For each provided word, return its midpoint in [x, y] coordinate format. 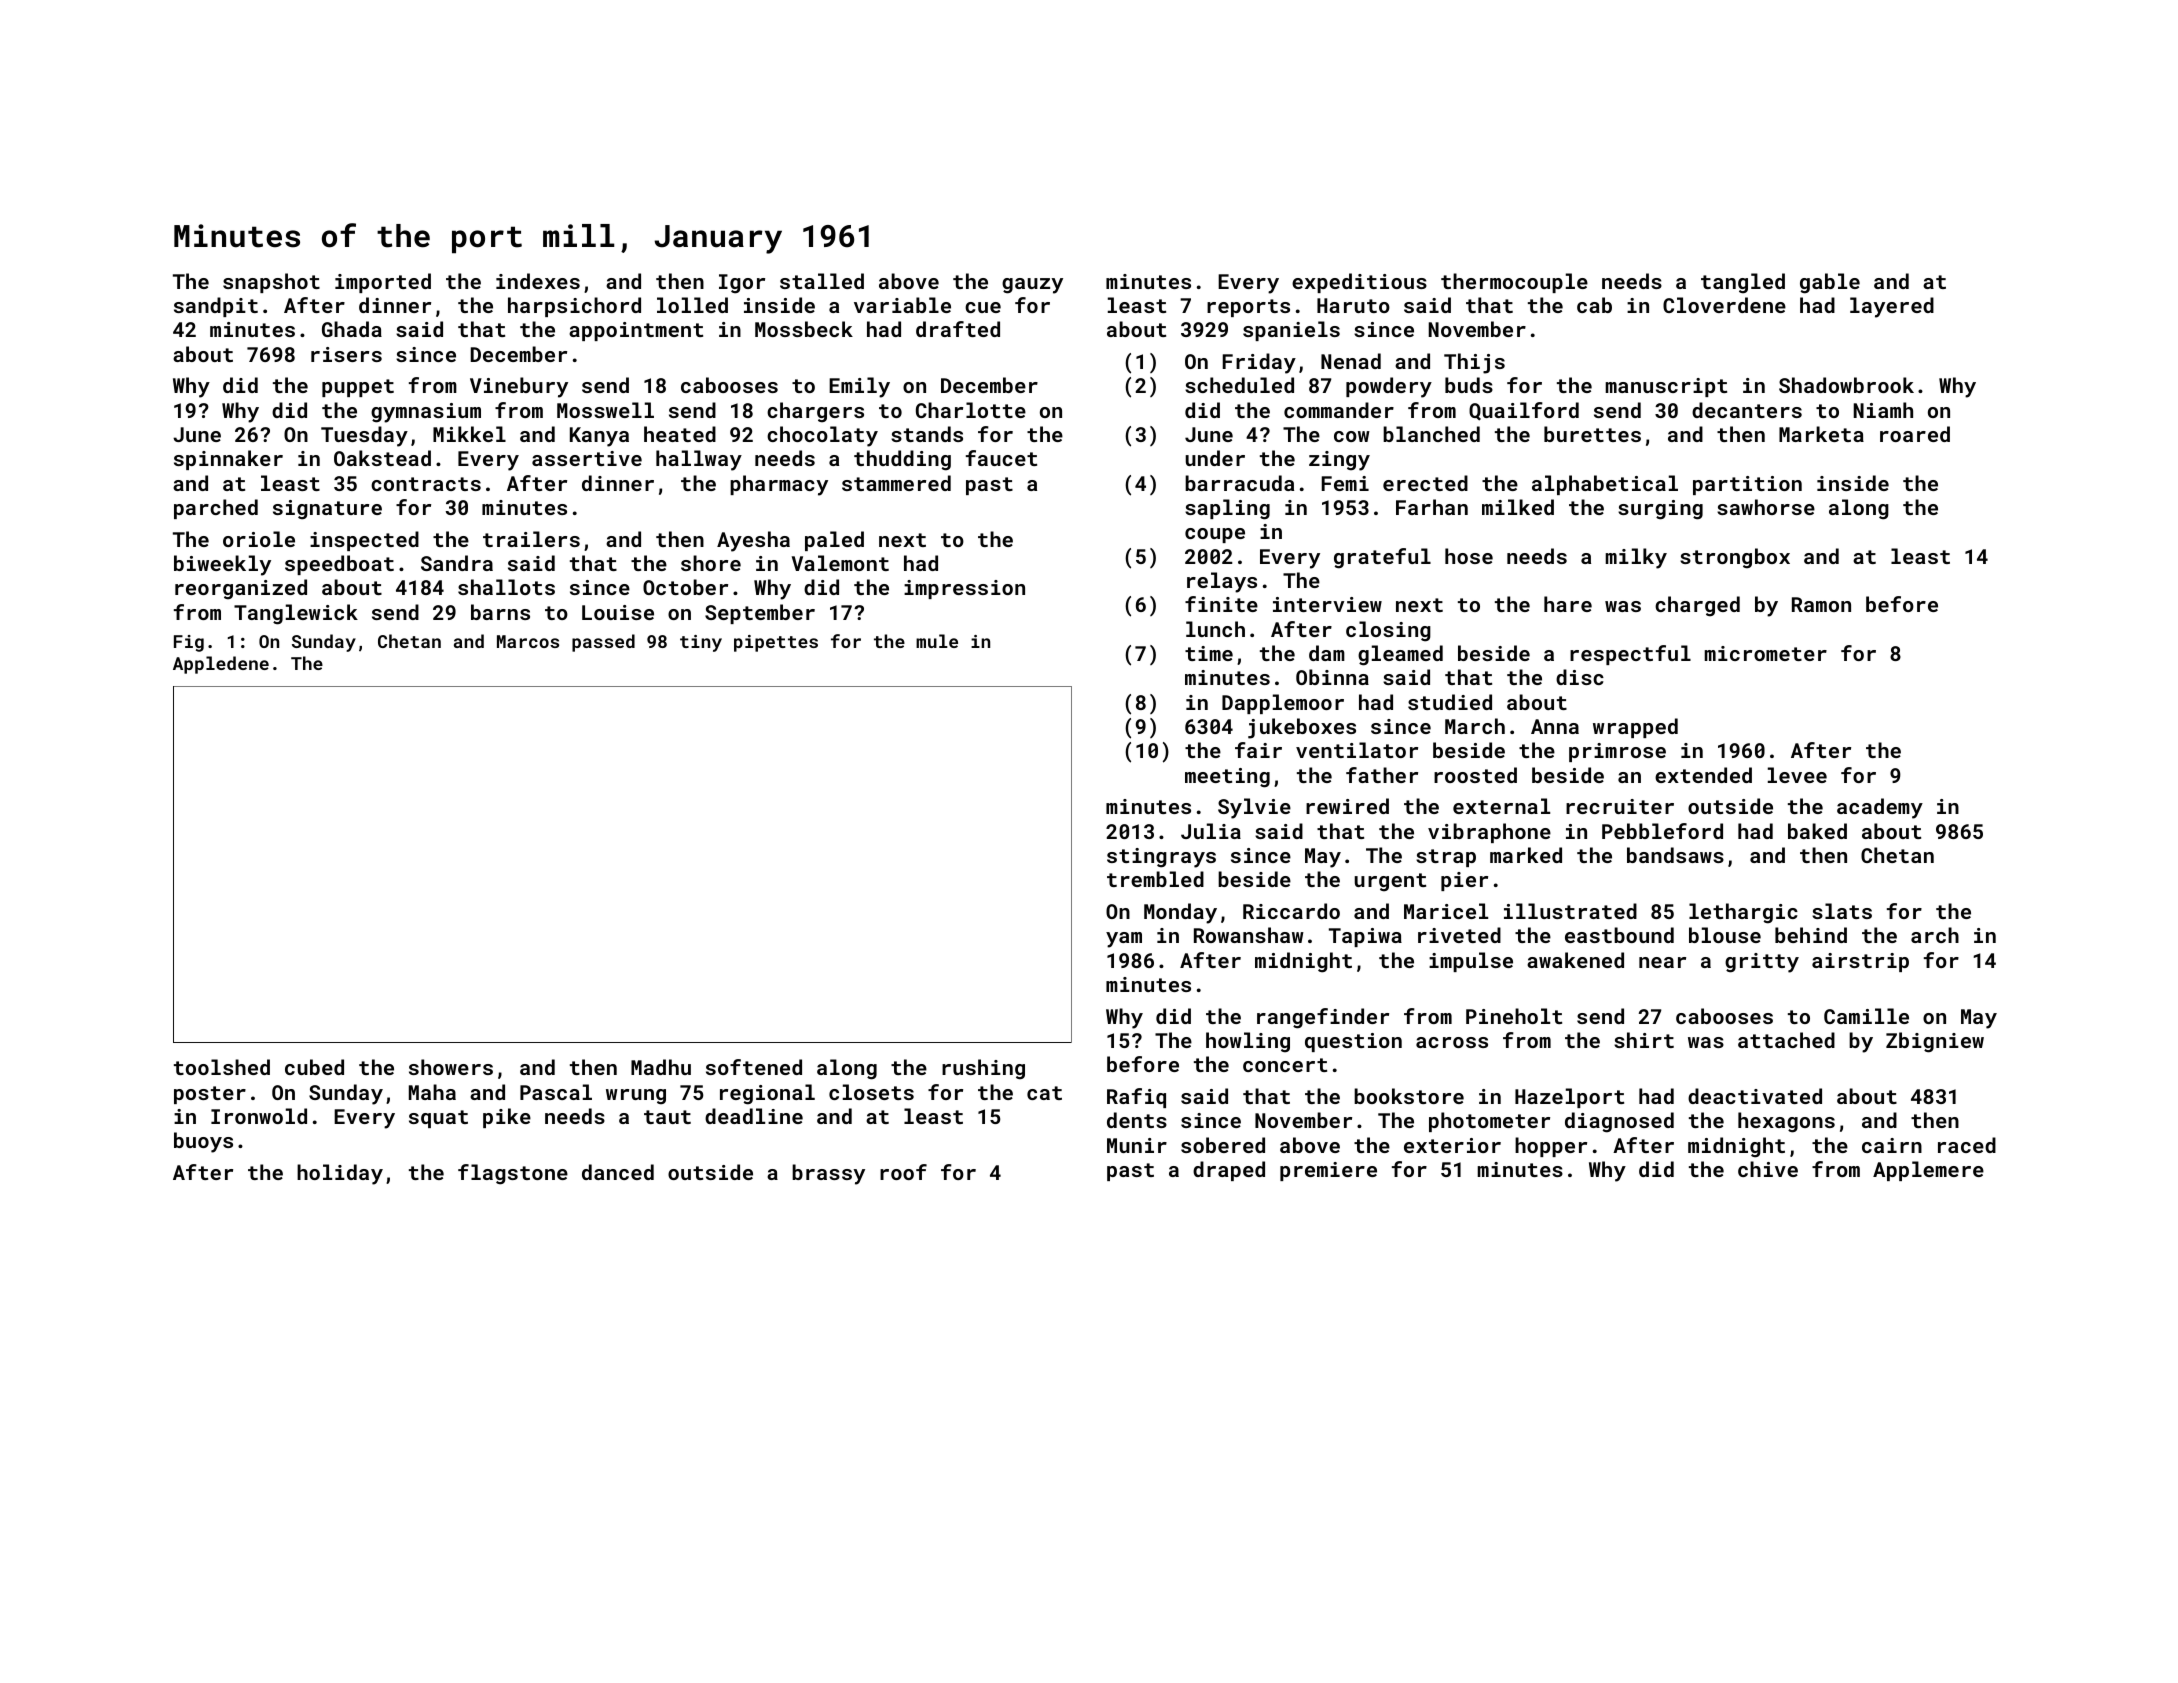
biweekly [222, 565]
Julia [1211, 831]
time [1209, 653]
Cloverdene [1724, 305]
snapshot [271, 283]
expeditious [1359, 283]
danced [618, 1172]
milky [1636, 558]
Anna [1555, 726]
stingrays [1161, 858]
